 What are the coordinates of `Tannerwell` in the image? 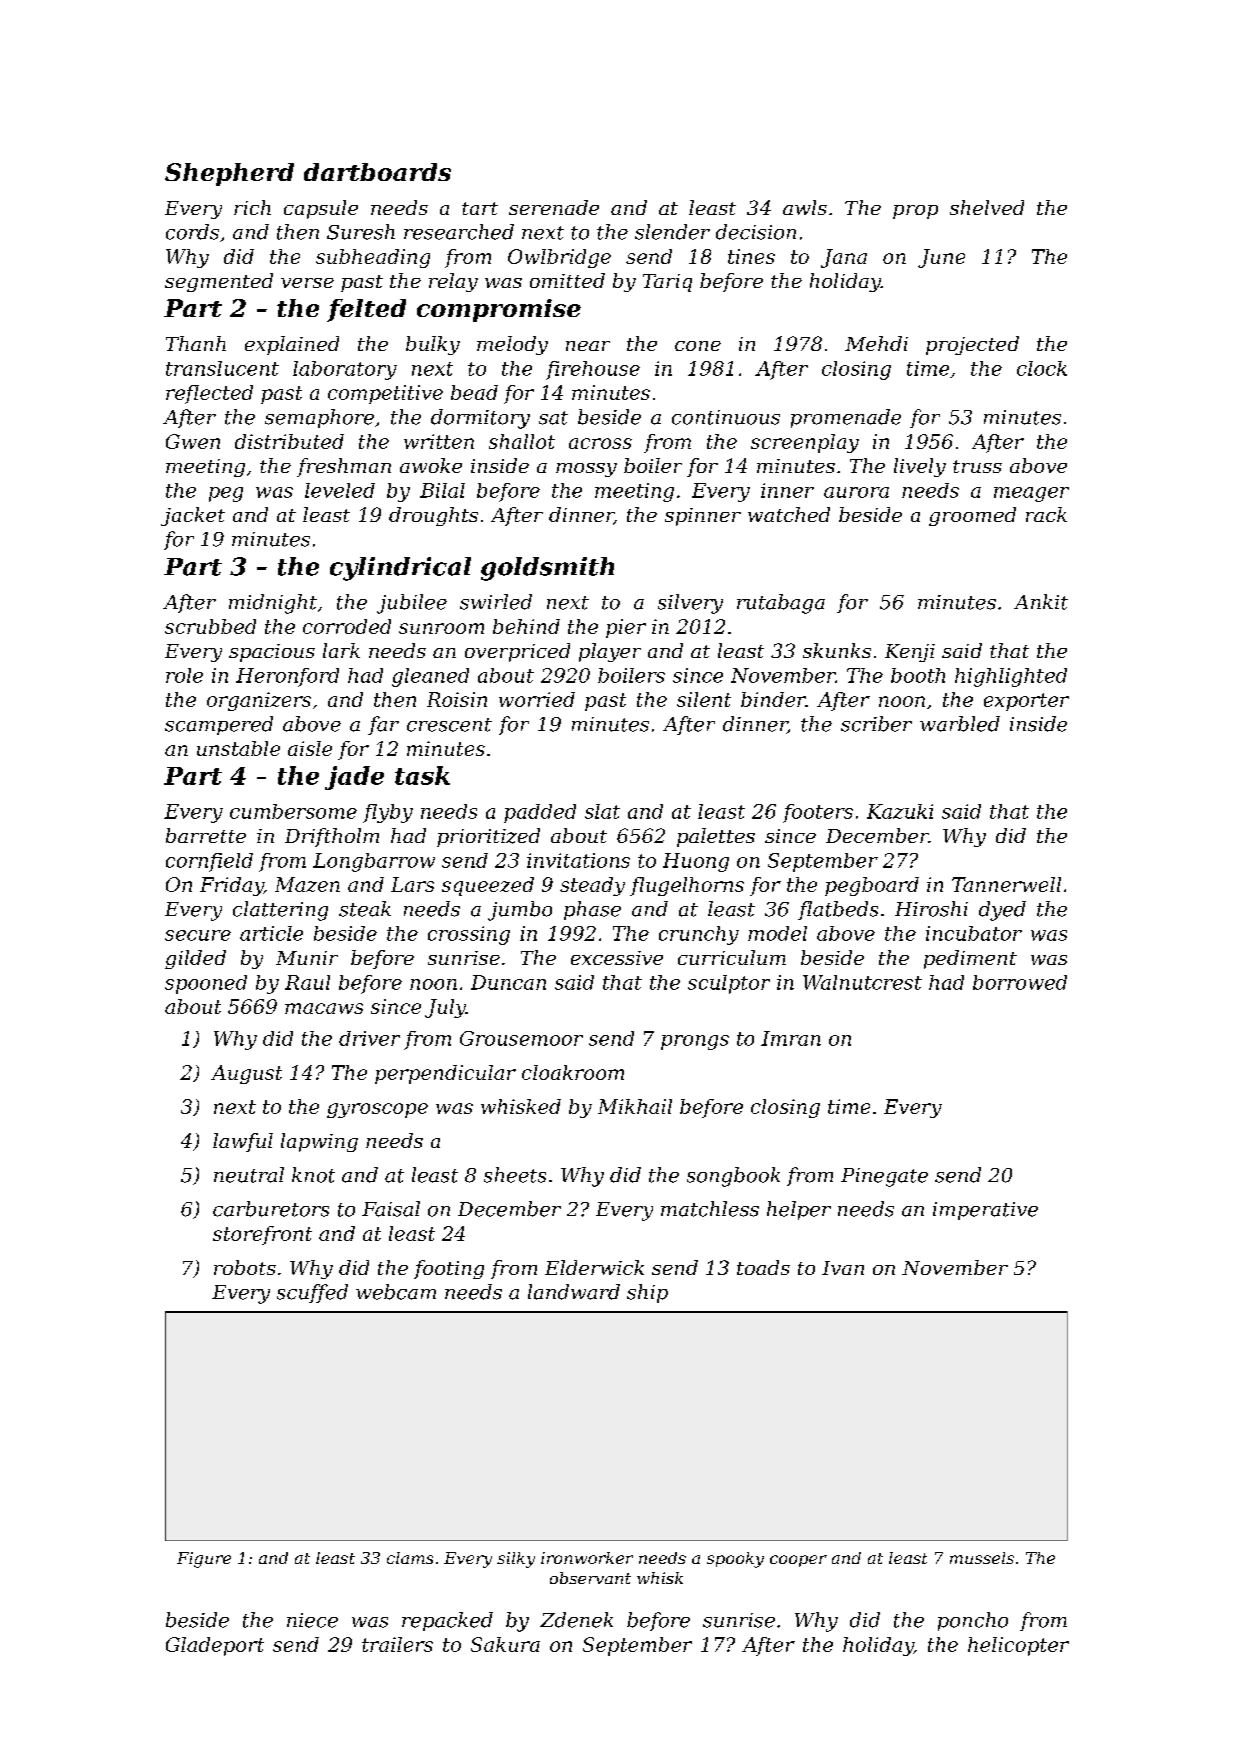 It's located at (1006, 884).
